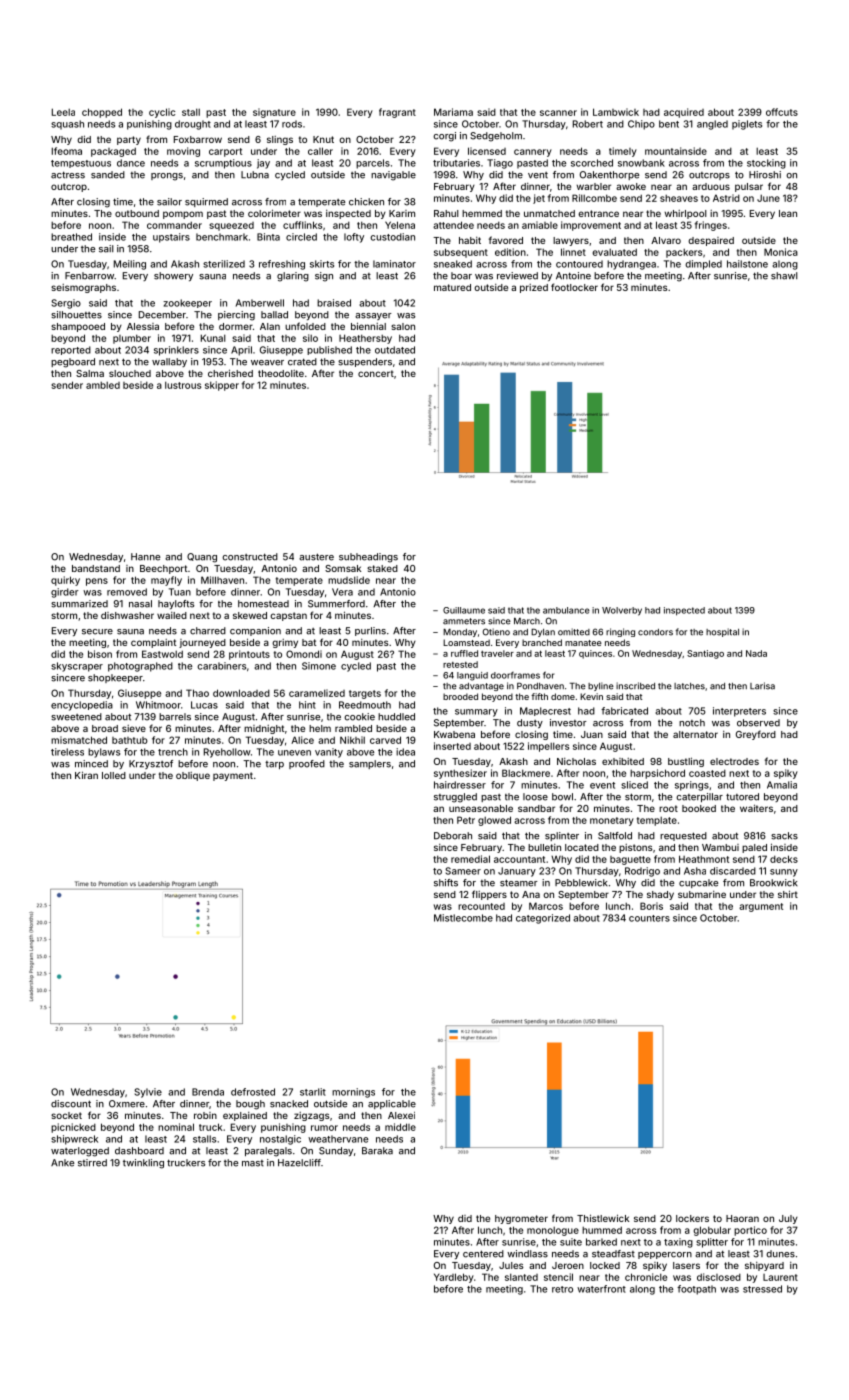 This screenshot has height=1400, width=849. I want to click on helm, so click(320, 728).
